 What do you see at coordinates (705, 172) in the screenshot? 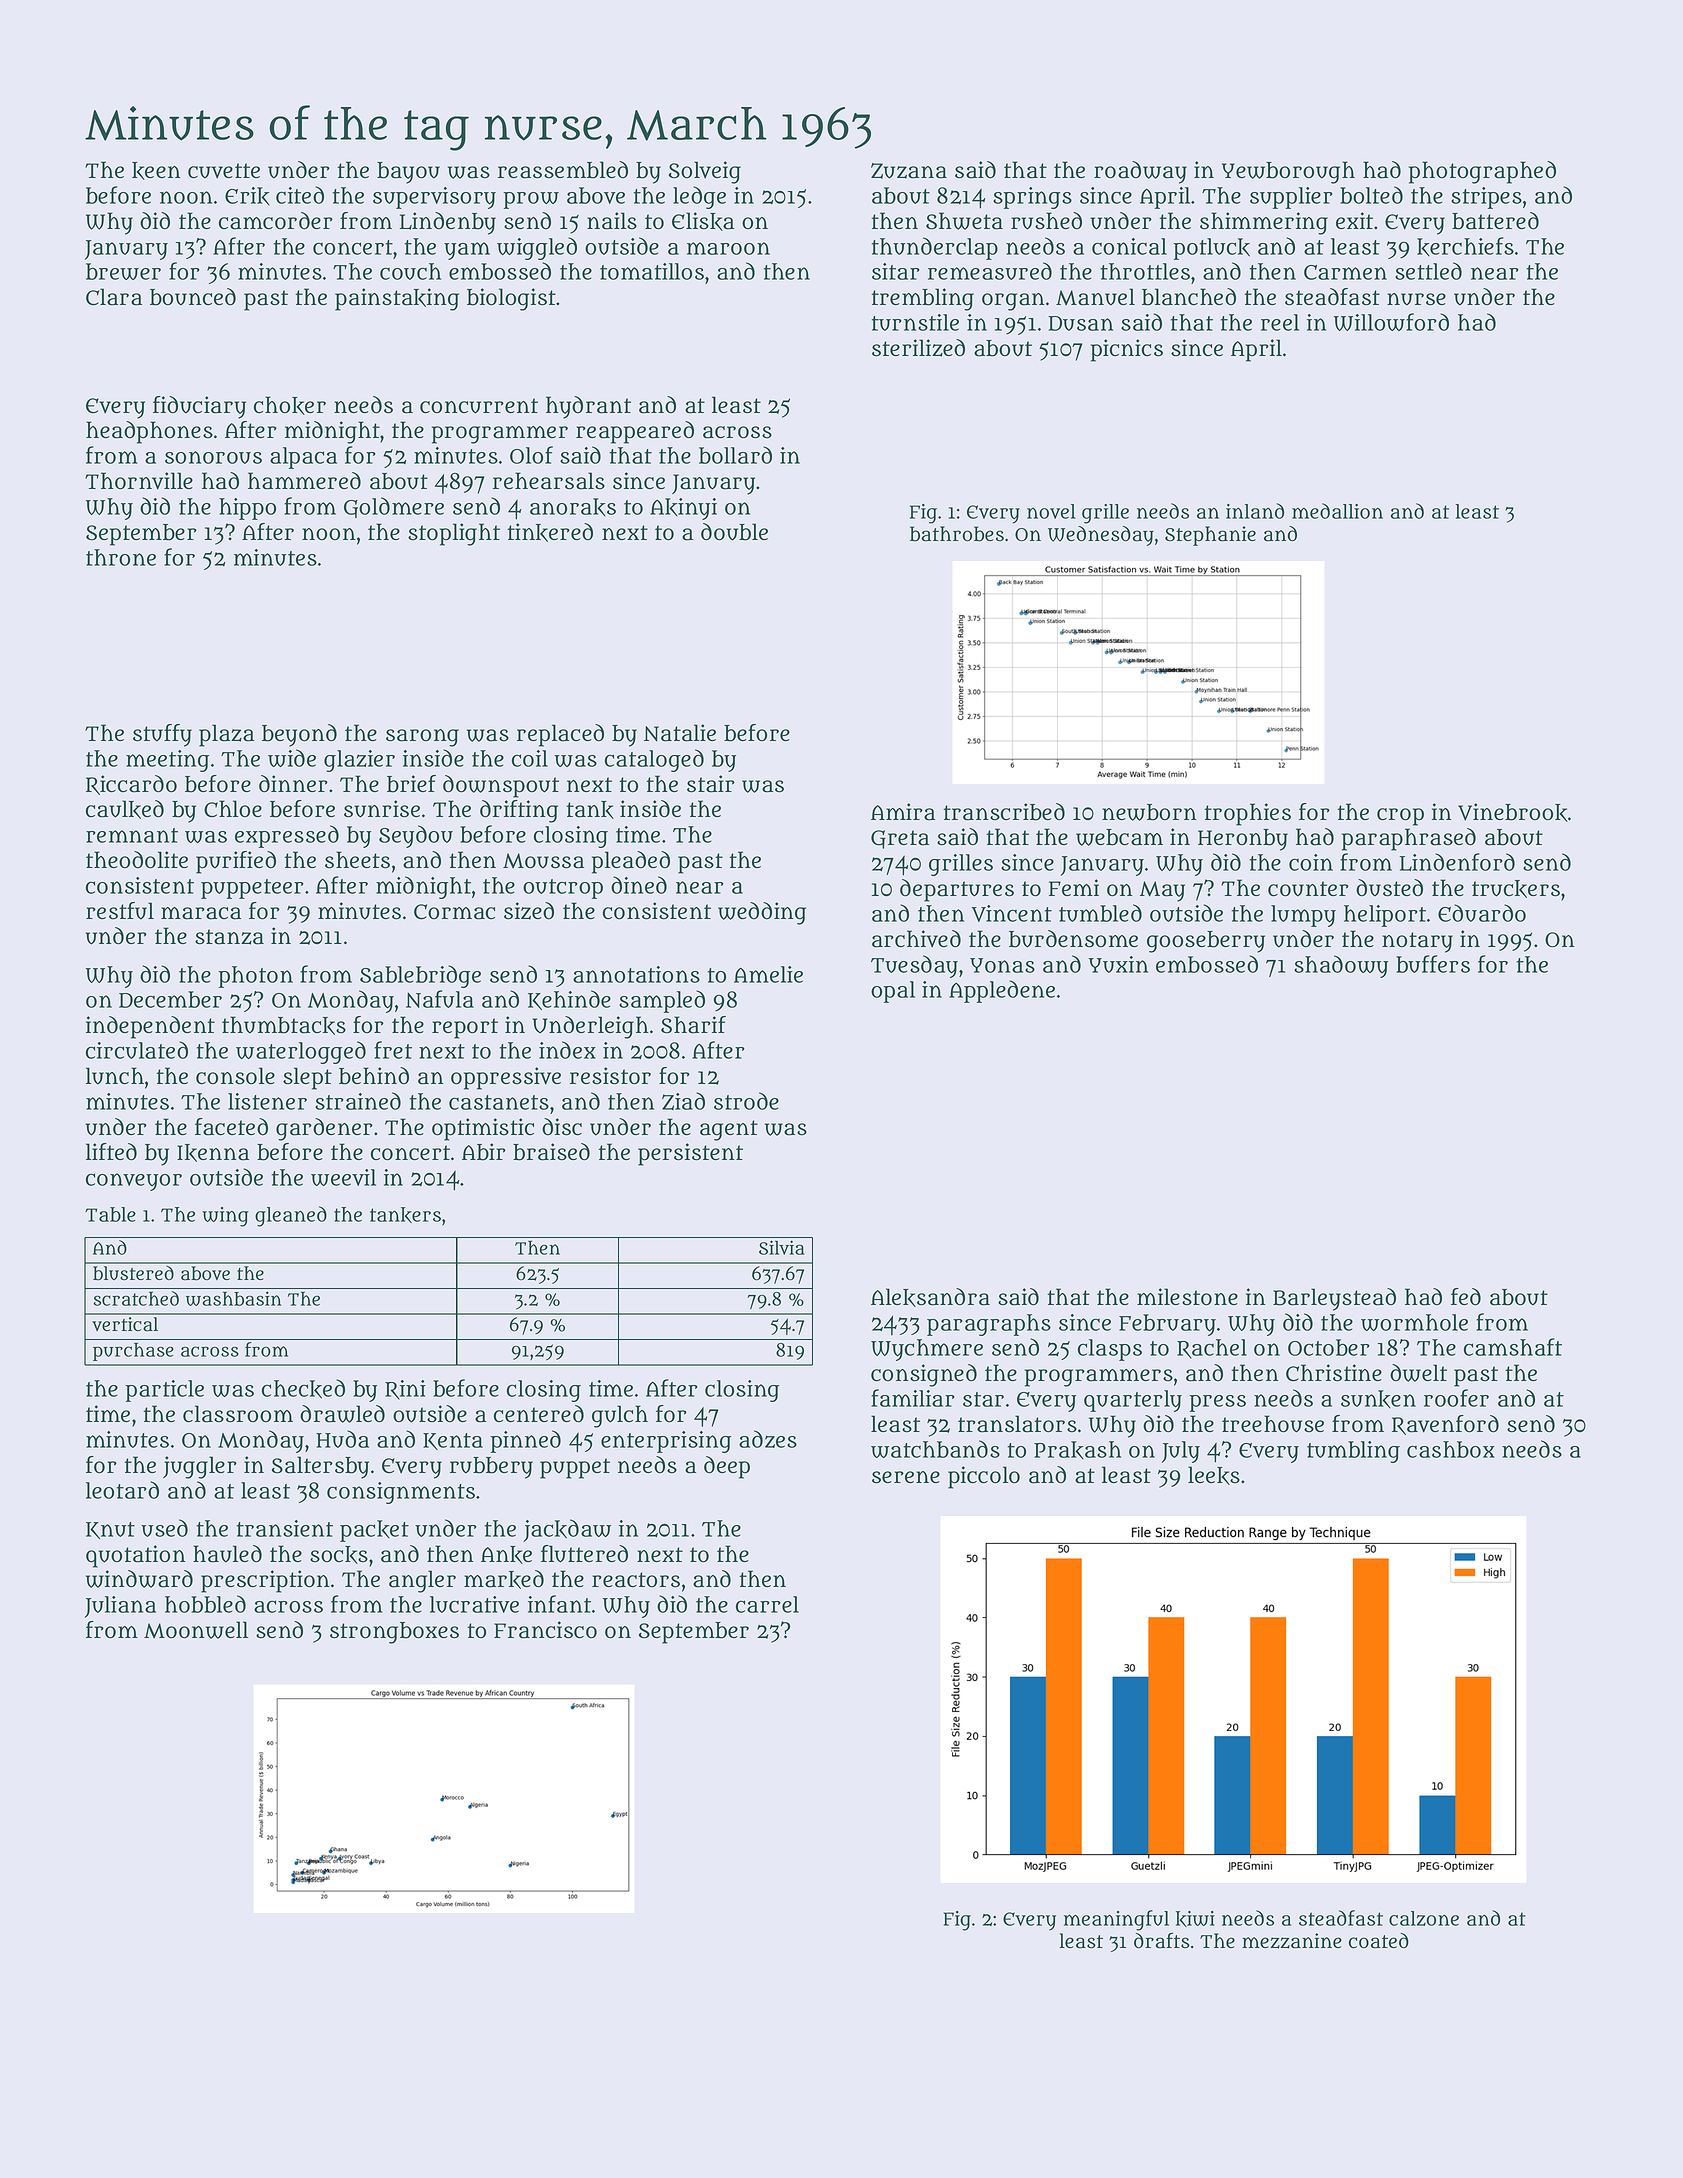
I see `Solveig` at bounding box center [705, 172].
